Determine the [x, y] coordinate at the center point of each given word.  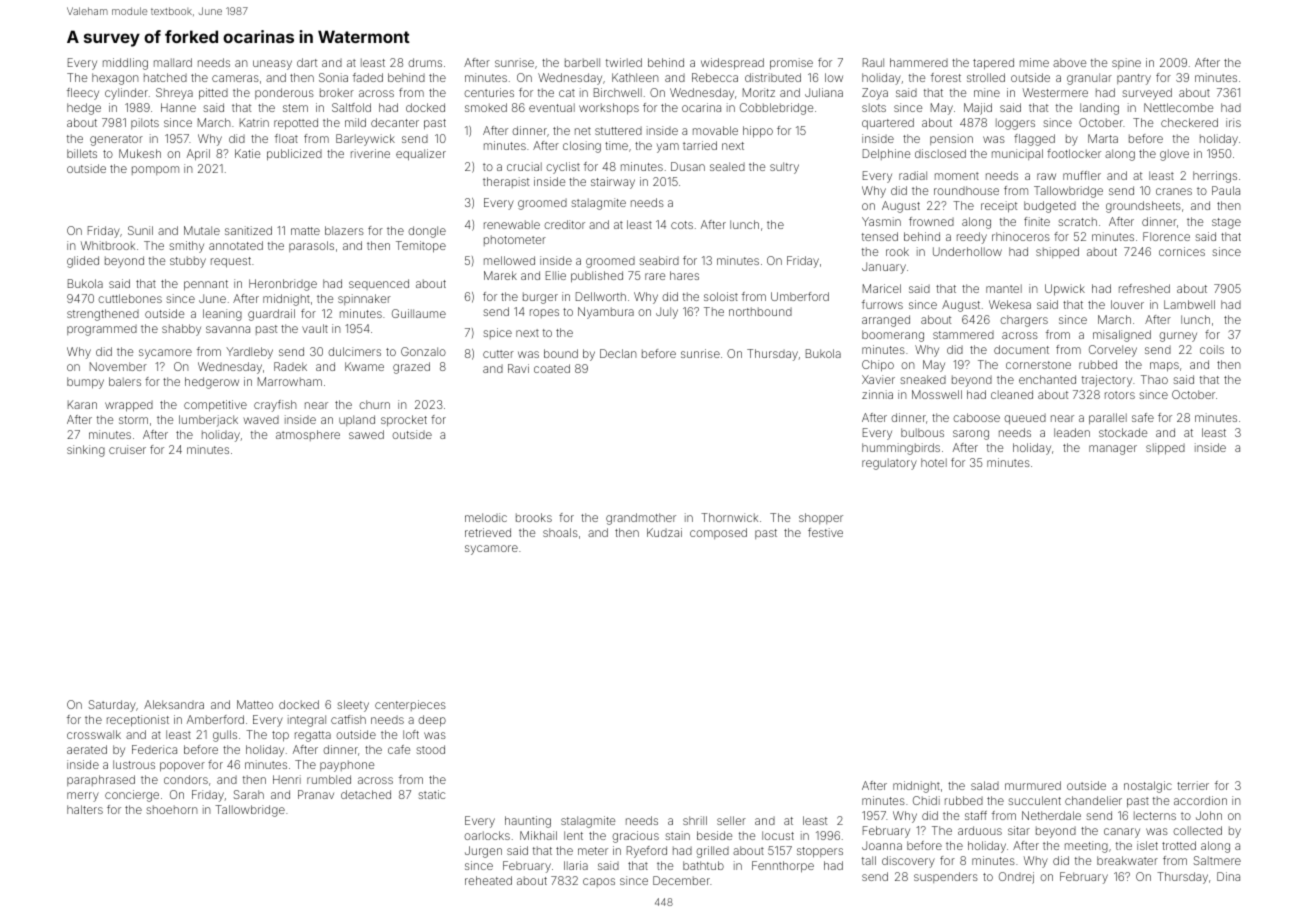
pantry [1134, 79]
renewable [512, 224]
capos [599, 882]
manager [1113, 450]
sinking [86, 451]
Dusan [688, 166]
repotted [296, 124]
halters [85, 809]
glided [83, 262]
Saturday [112, 706]
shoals [560, 532]
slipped [1165, 449]
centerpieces [410, 705]
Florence [1166, 236]
